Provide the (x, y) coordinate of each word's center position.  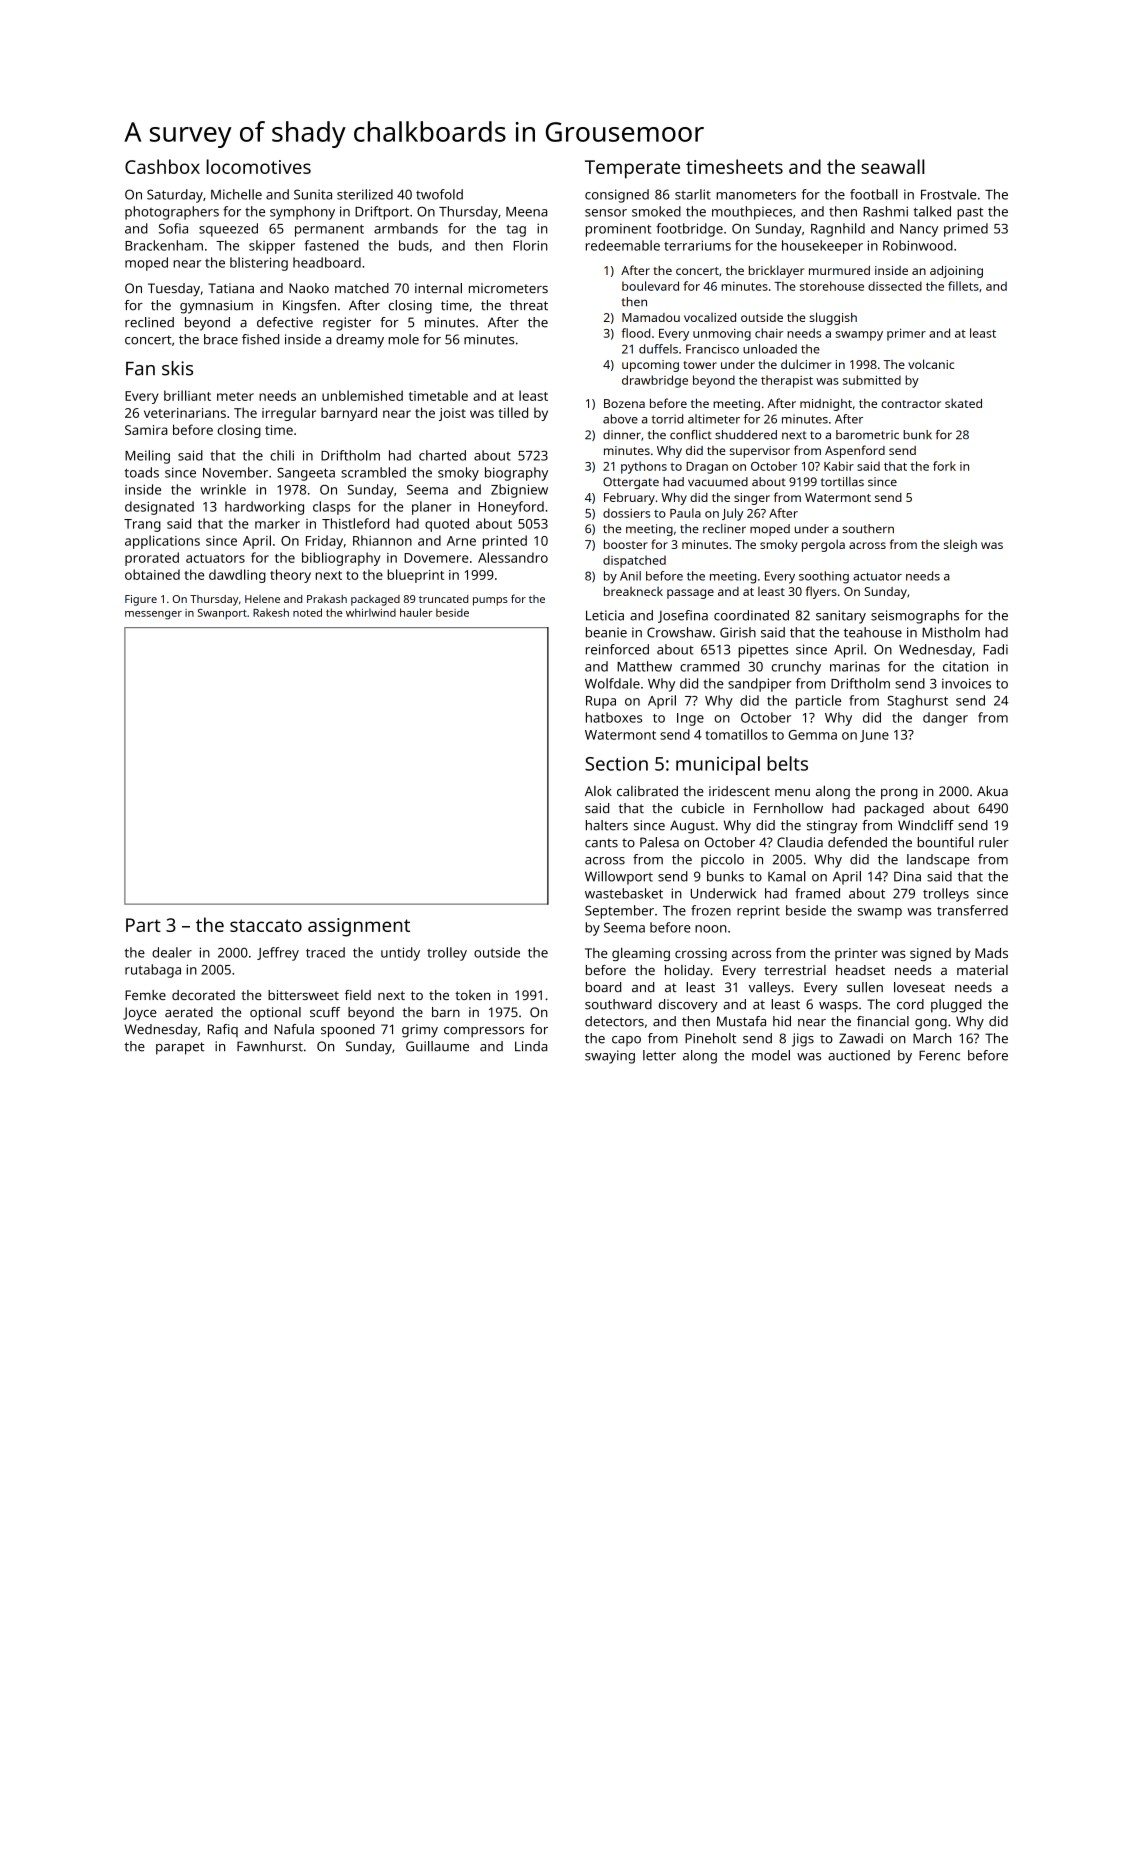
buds (414, 245)
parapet (180, 1048)
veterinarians (185, 413)
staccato (266, 925)
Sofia (173, 228)
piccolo (722, 861)
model (771, 1055)
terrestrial (795, 970)
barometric (867, 434)
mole (404, 339)
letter (659, 1055)
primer (906, 335)
